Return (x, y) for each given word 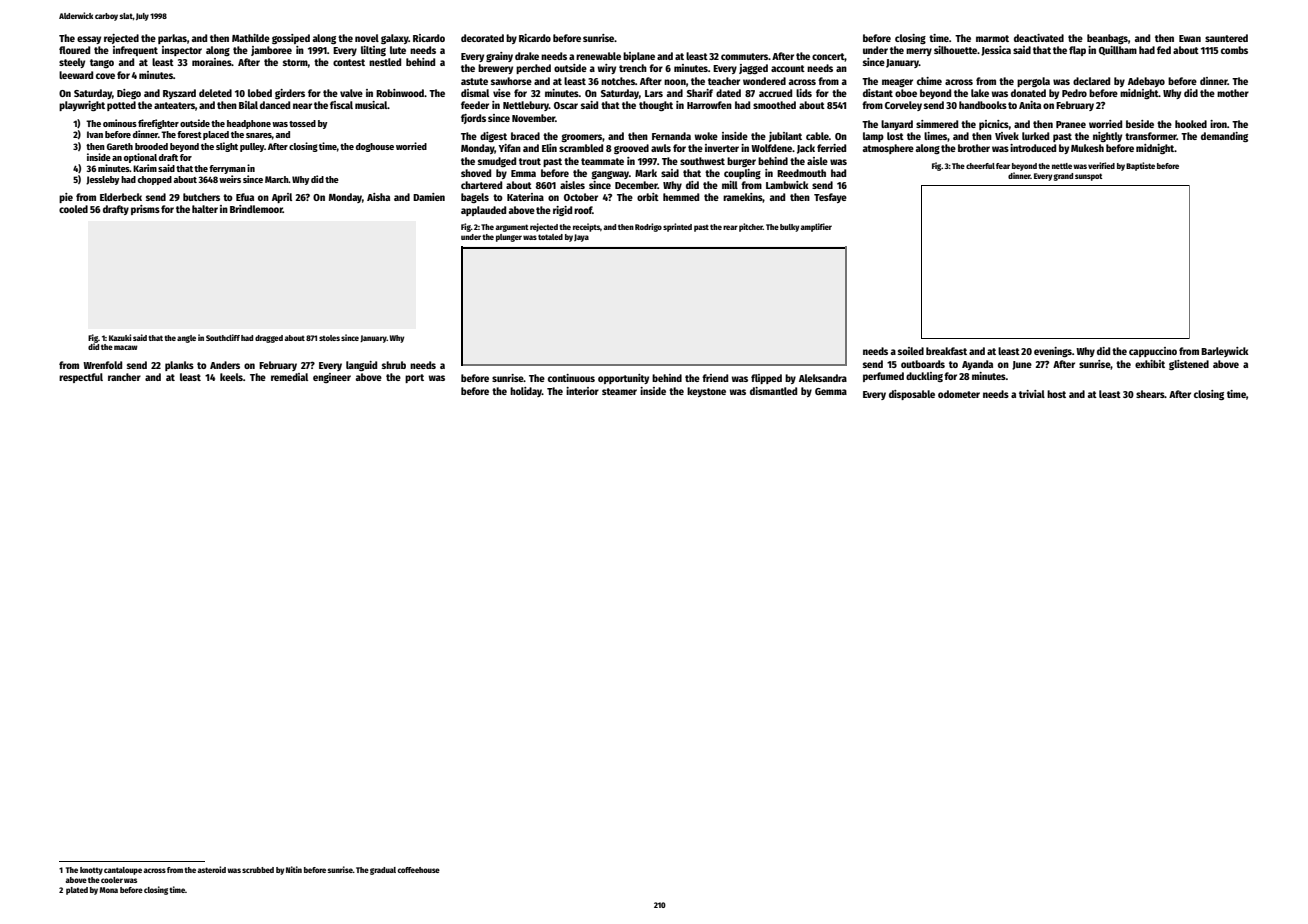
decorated (482, 38)
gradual (383, 871)
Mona (109, 890)
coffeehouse (419, 870)
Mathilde (251, 38)
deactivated (1039, 38)
